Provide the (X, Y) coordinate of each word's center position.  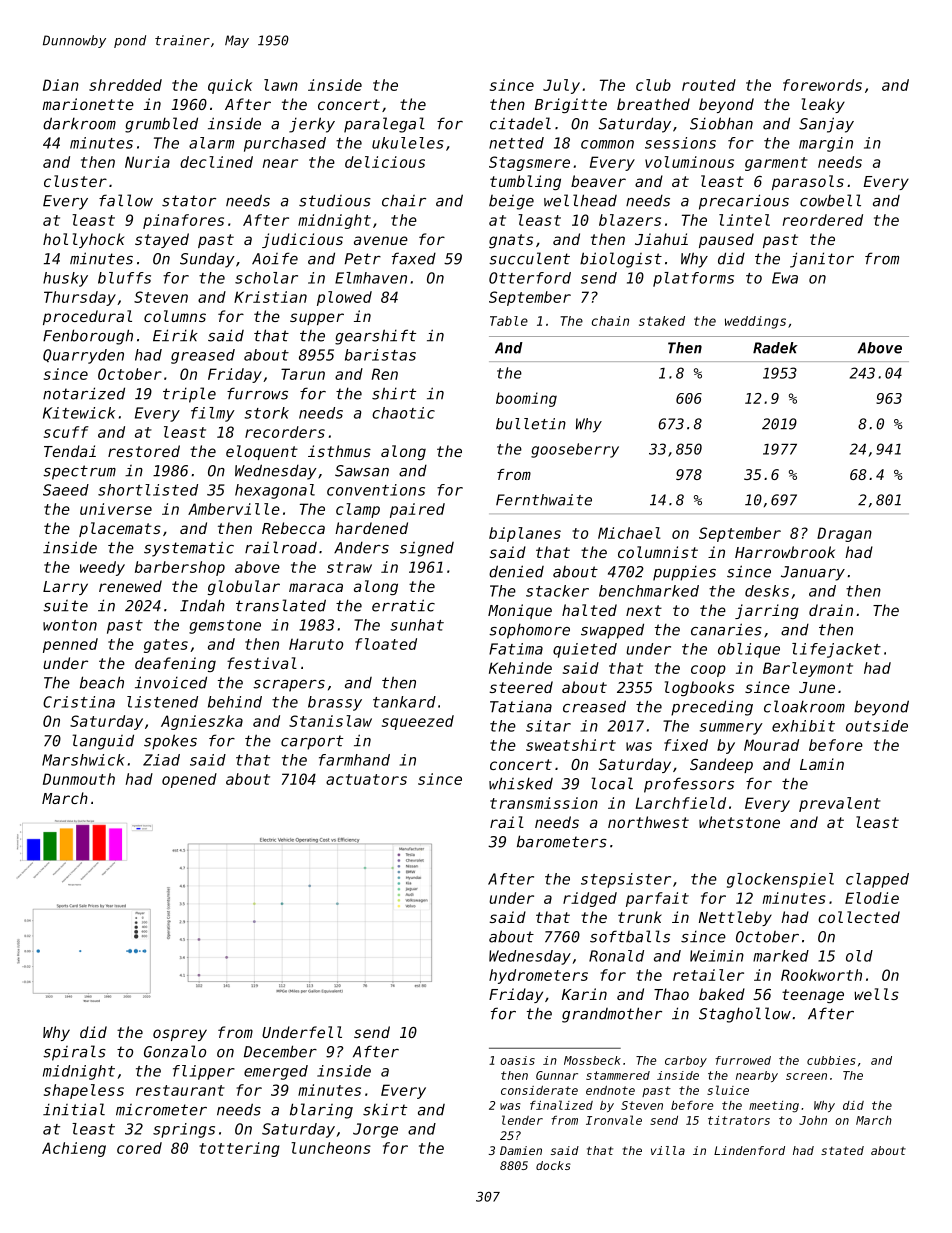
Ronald (616, 956)
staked (662, 321)
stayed (162, 240)
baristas (380, 355)
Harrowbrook (785, 552)
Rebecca (293, 528)
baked (722, 994)
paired (417, 510)
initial (74, 1109)
